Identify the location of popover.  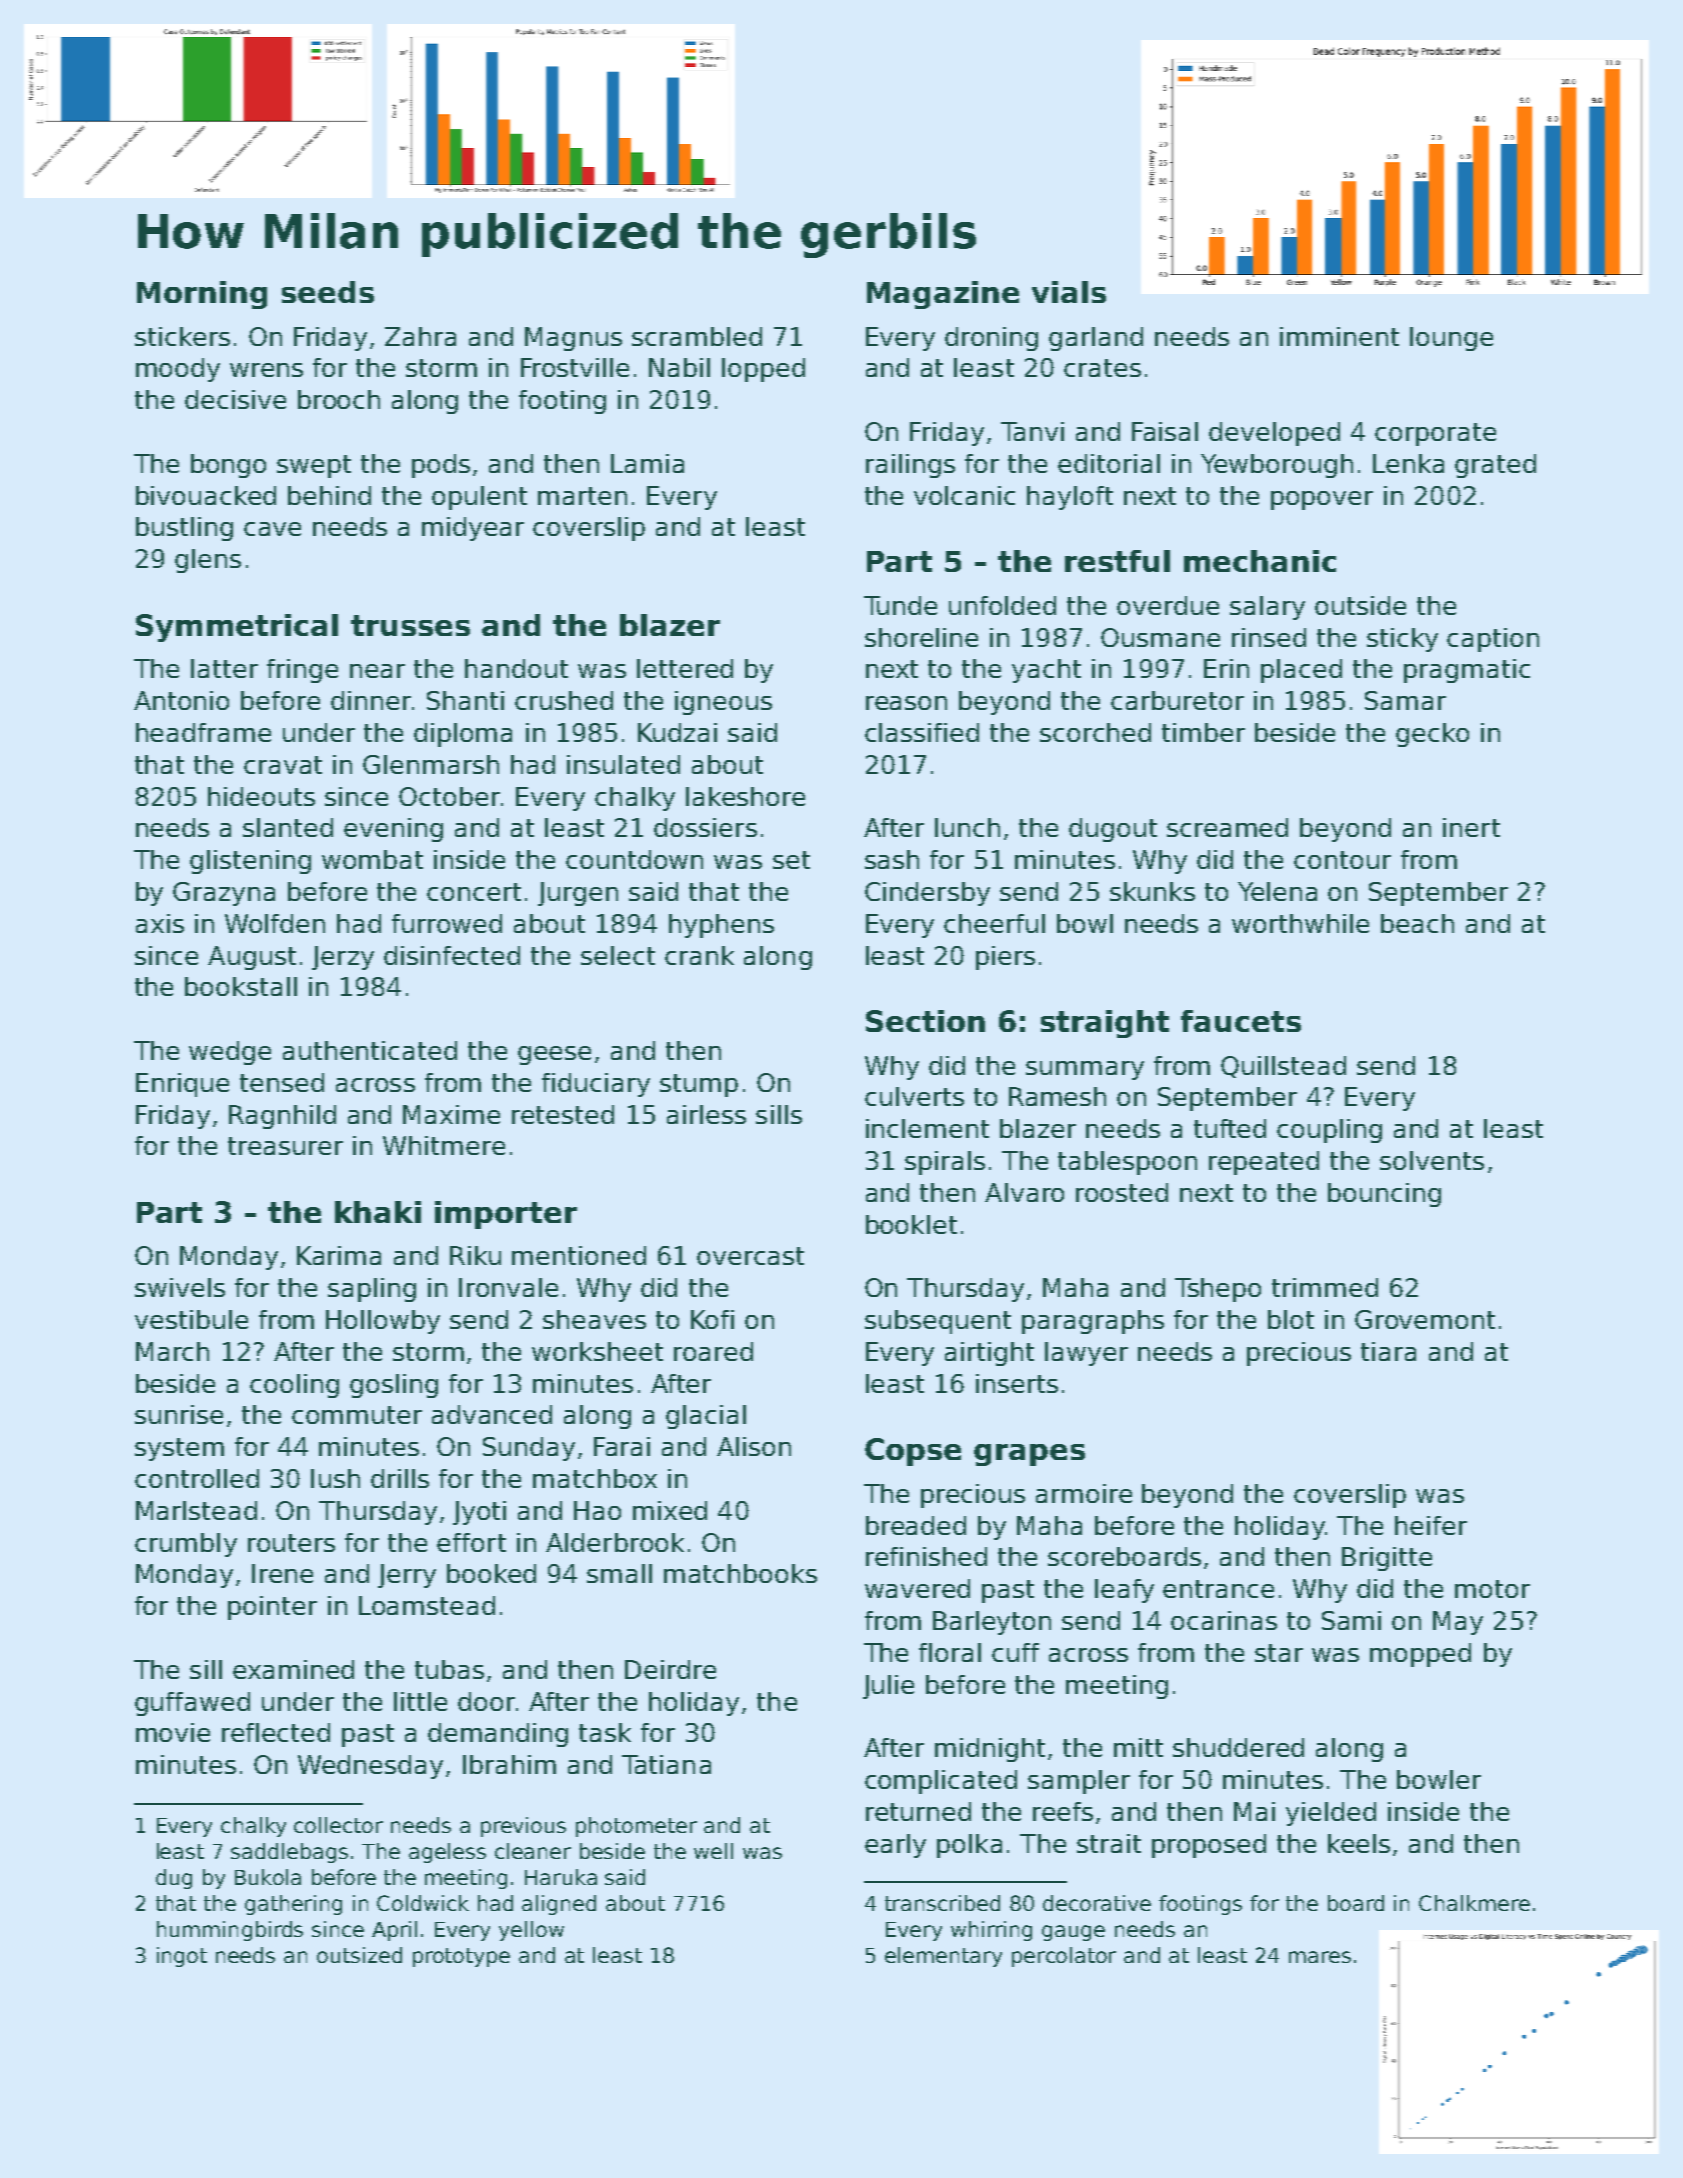
(1322, 500).
